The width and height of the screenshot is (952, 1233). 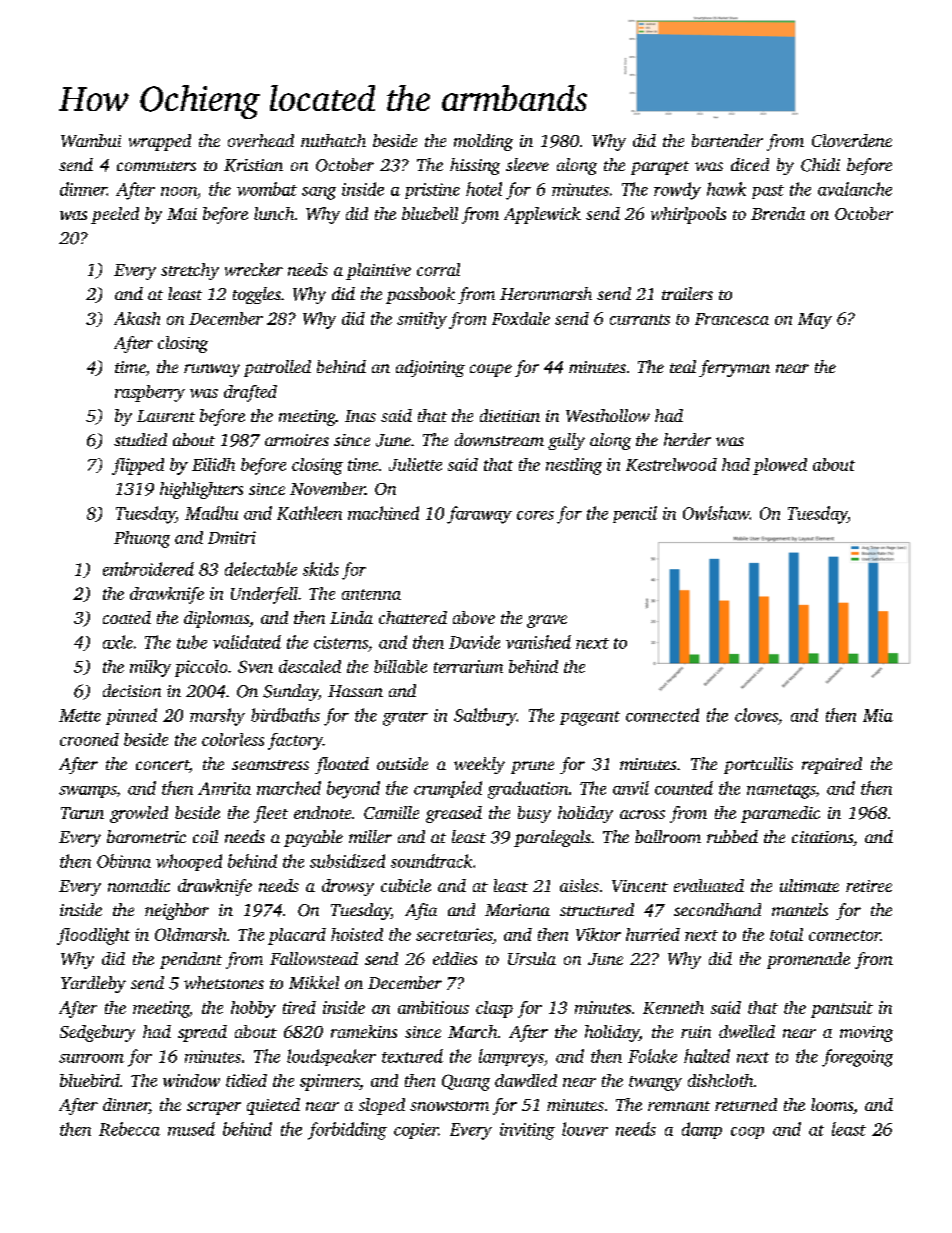 I want to click on whirlpools, so click(x=688, y=215).
